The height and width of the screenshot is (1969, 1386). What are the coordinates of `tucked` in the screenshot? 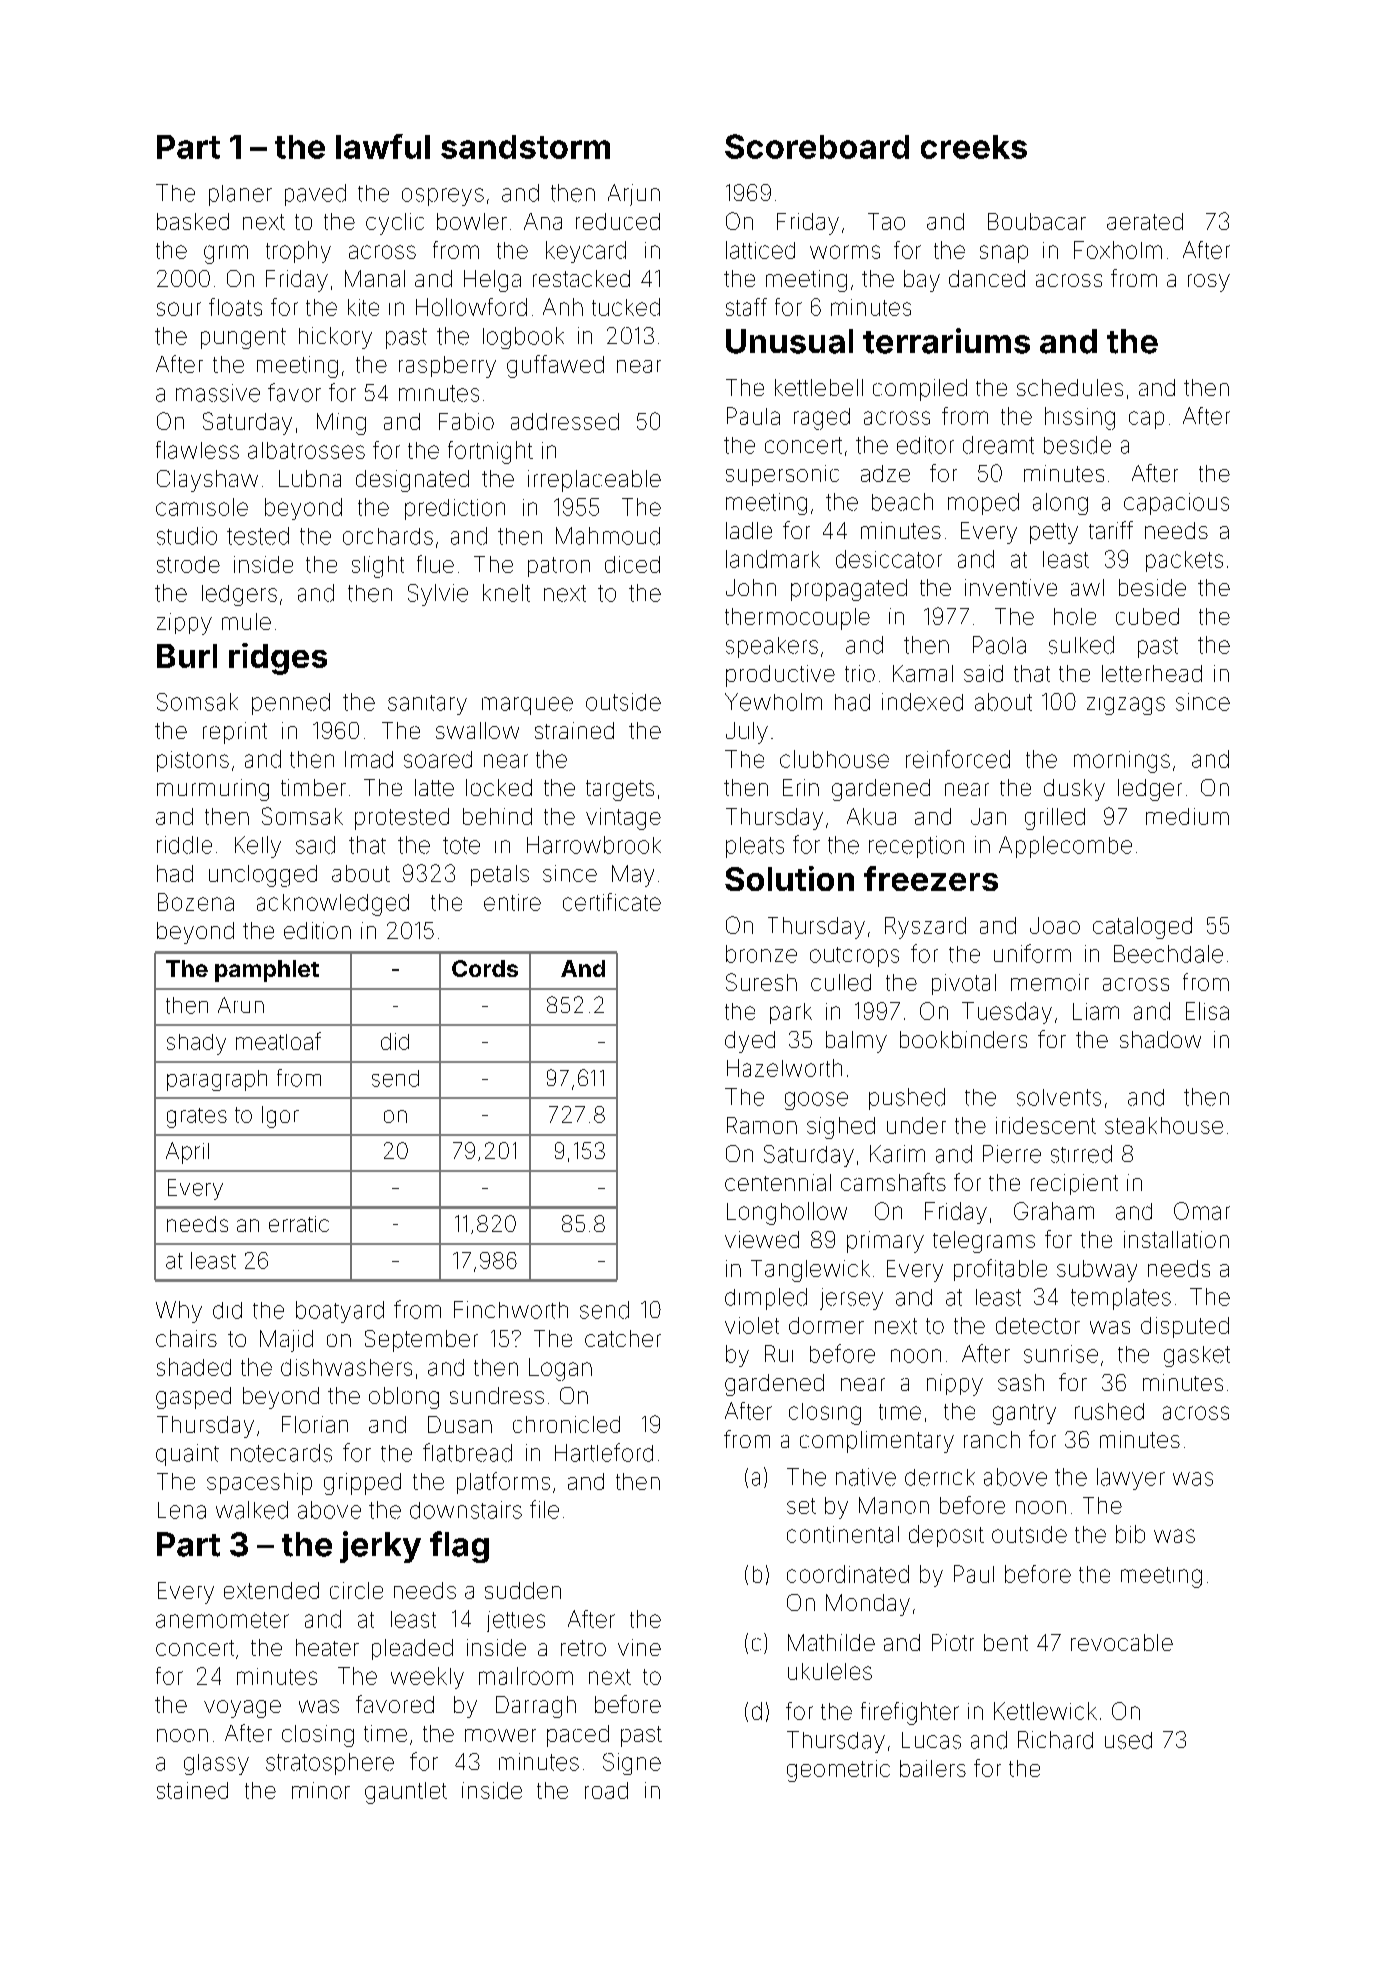 It's located at (626, 307).
